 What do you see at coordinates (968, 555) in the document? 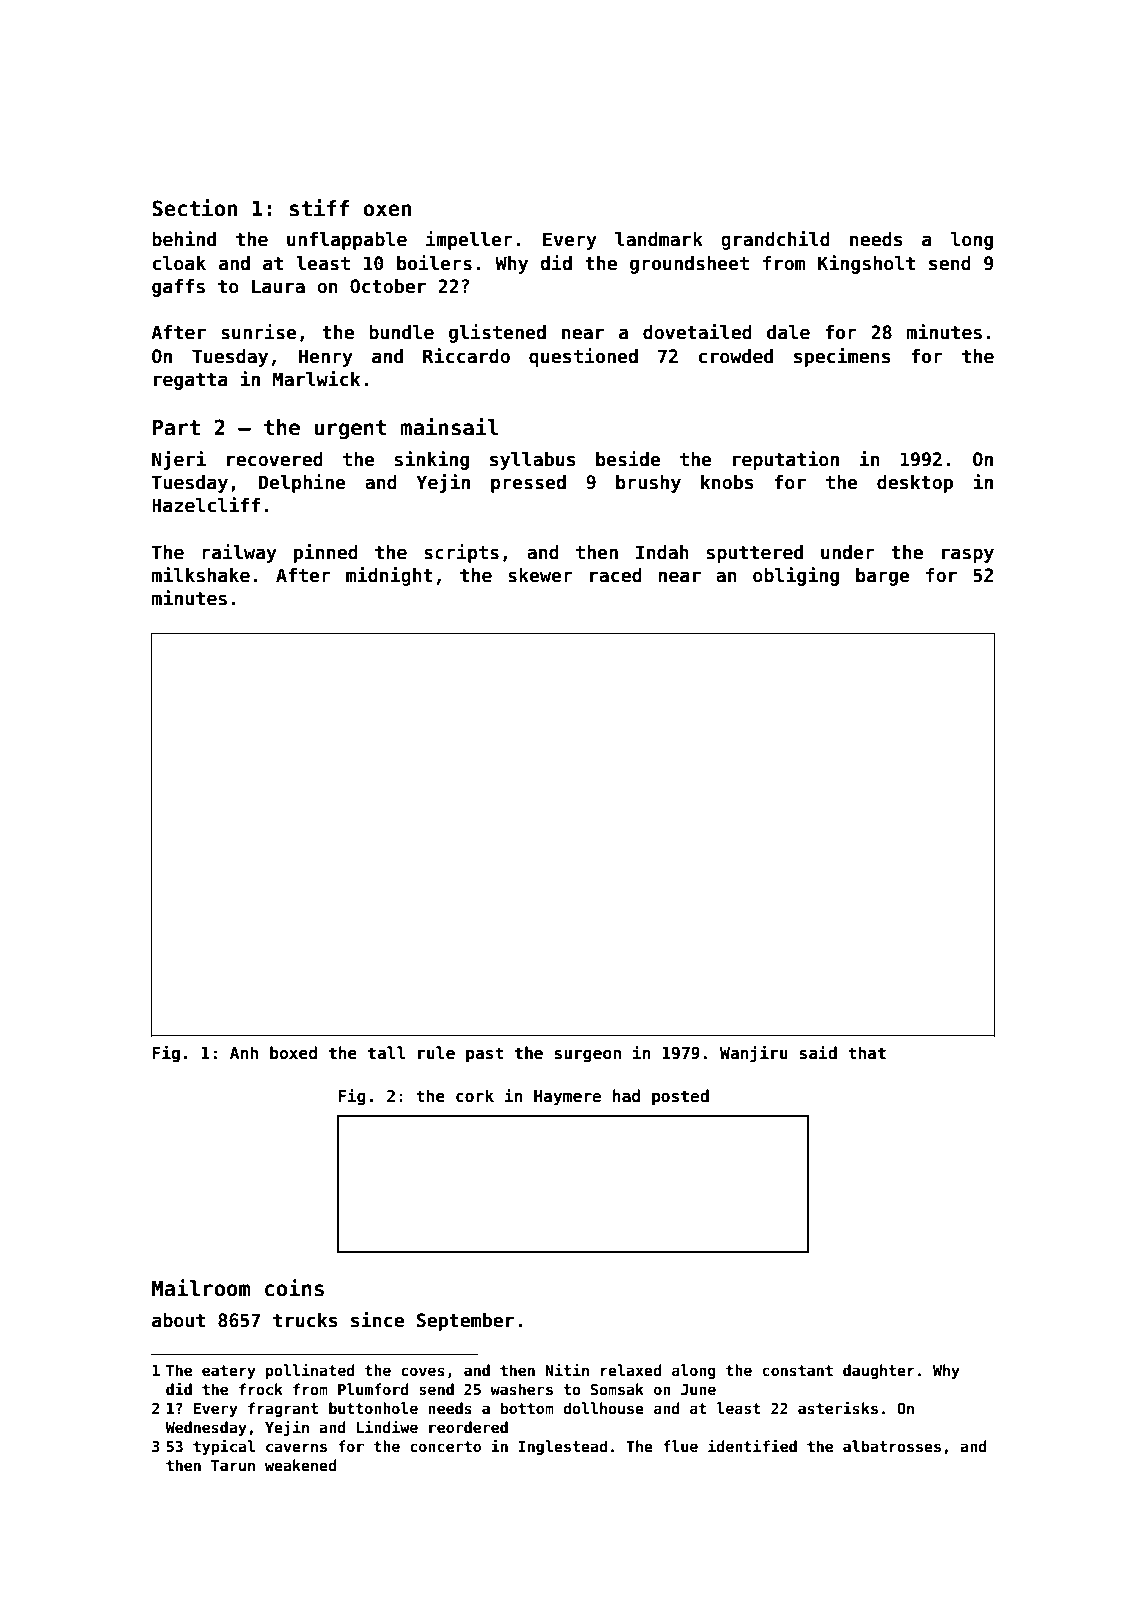
I see `raspy` at bounding box center [968, 555].
